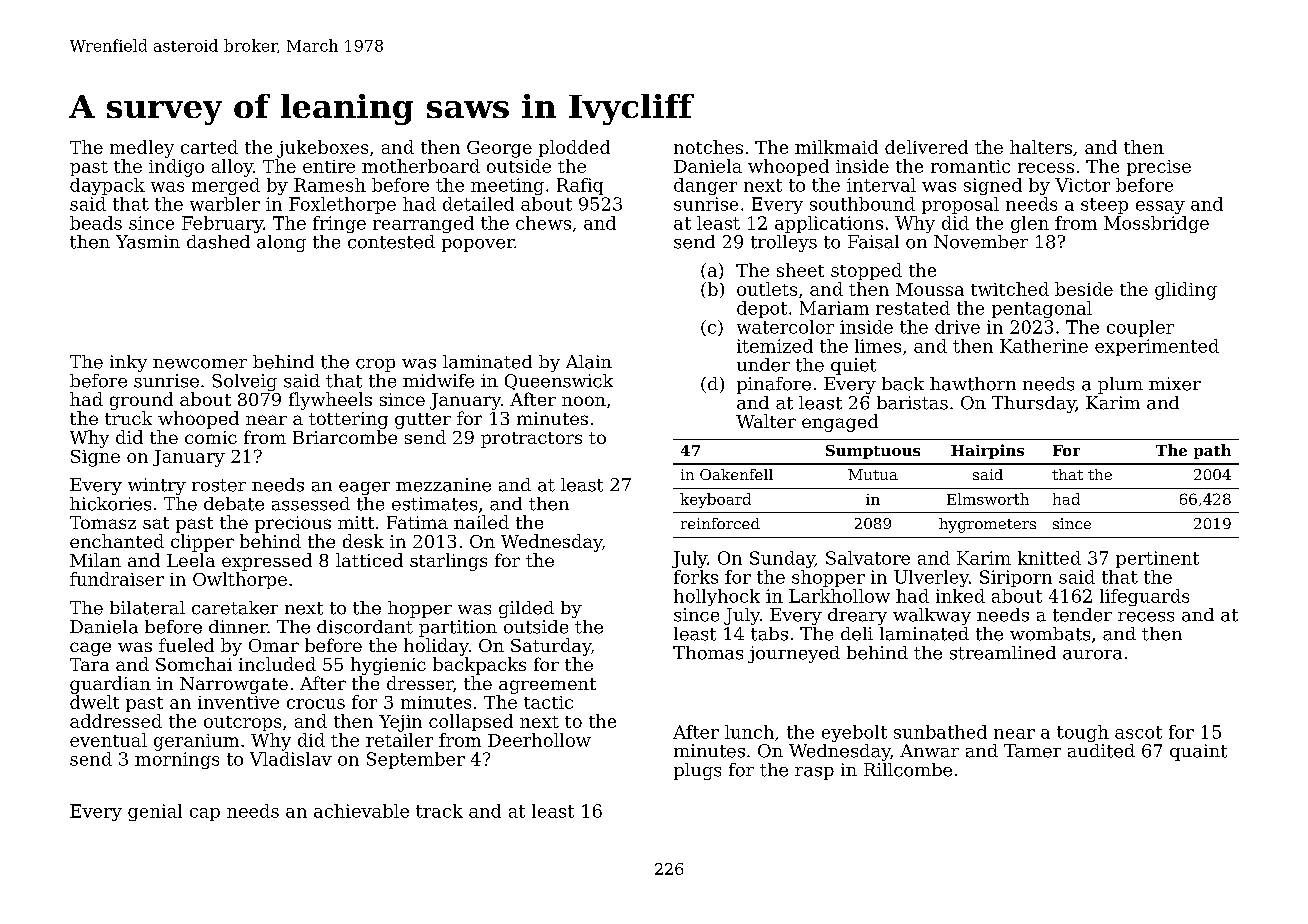 The image size is (1308, 924). Describe the element at coordinates (209, 147) in the screenshot. I see `carted` at that location.
